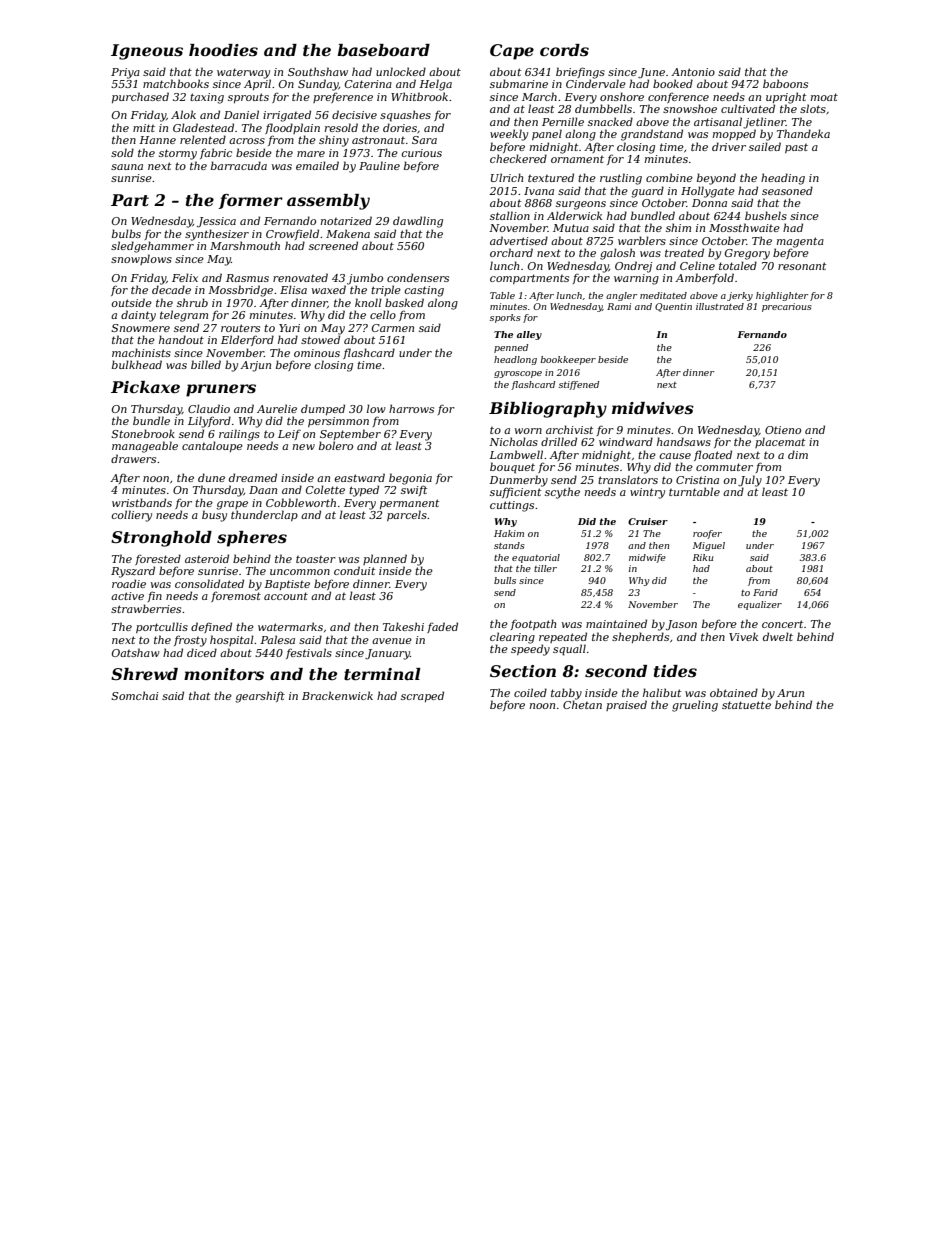 The width and height of the screenshot is (952, 1233). What do you see at coordinates (681, 625) in the screenshot?
I see `Jason` at bounding box center [681, 625].
